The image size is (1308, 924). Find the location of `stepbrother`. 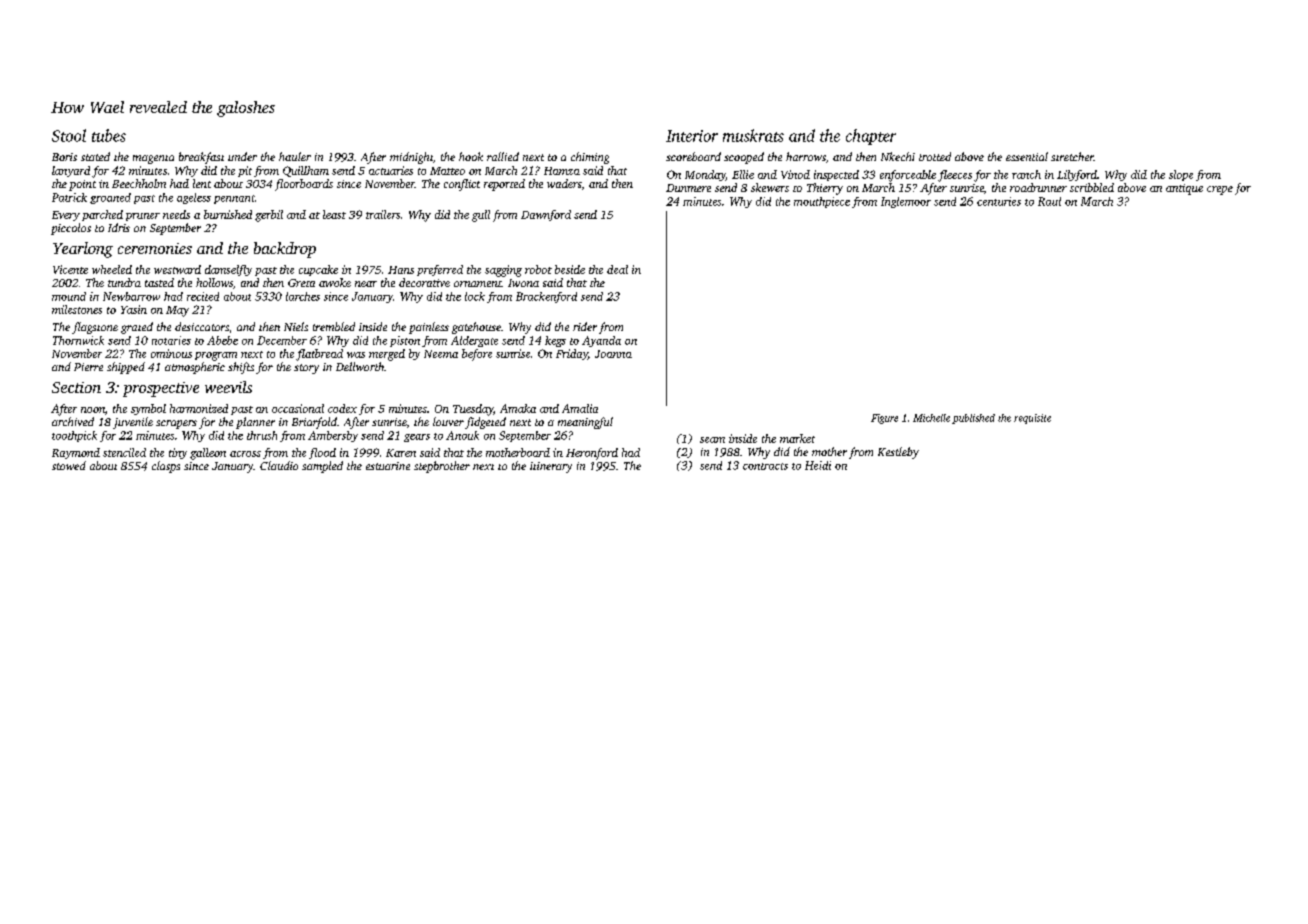

stepbrother is located at coordinates (442, 467).
